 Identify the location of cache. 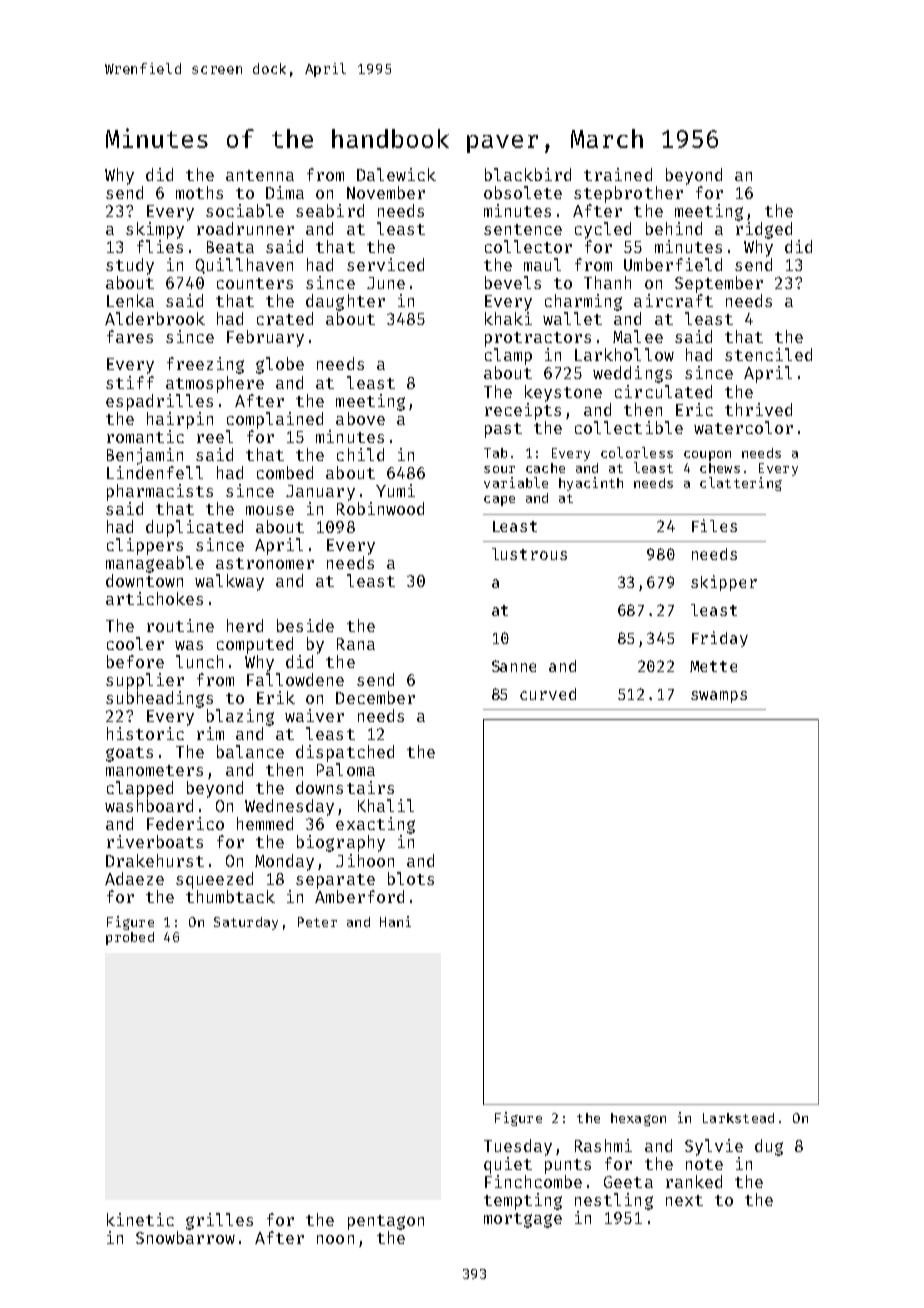
(545, 468).
